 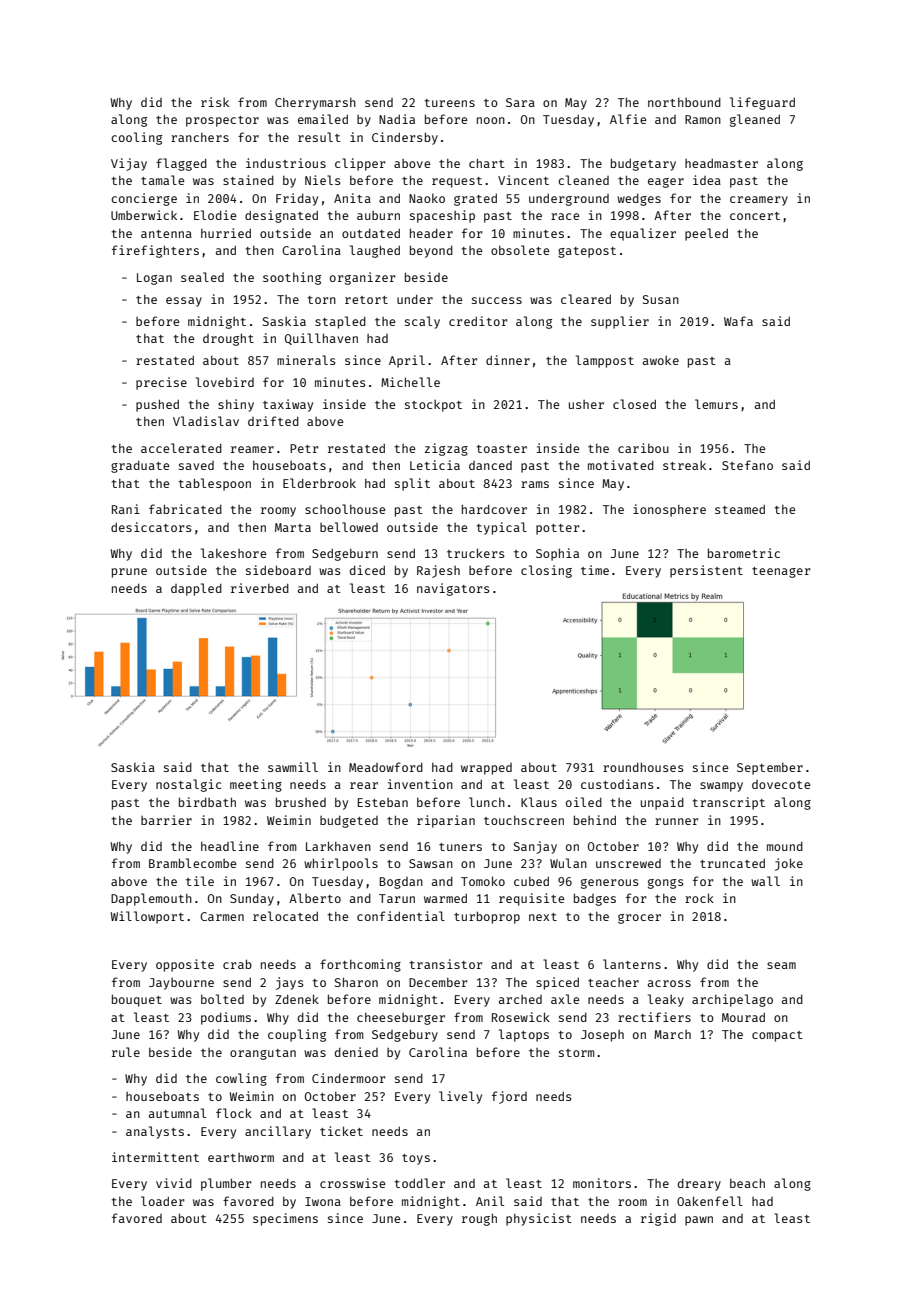 What do you see at coordinates (558, 529) in the screenshot?
I see `potter` at bounding box center [558, 529].
